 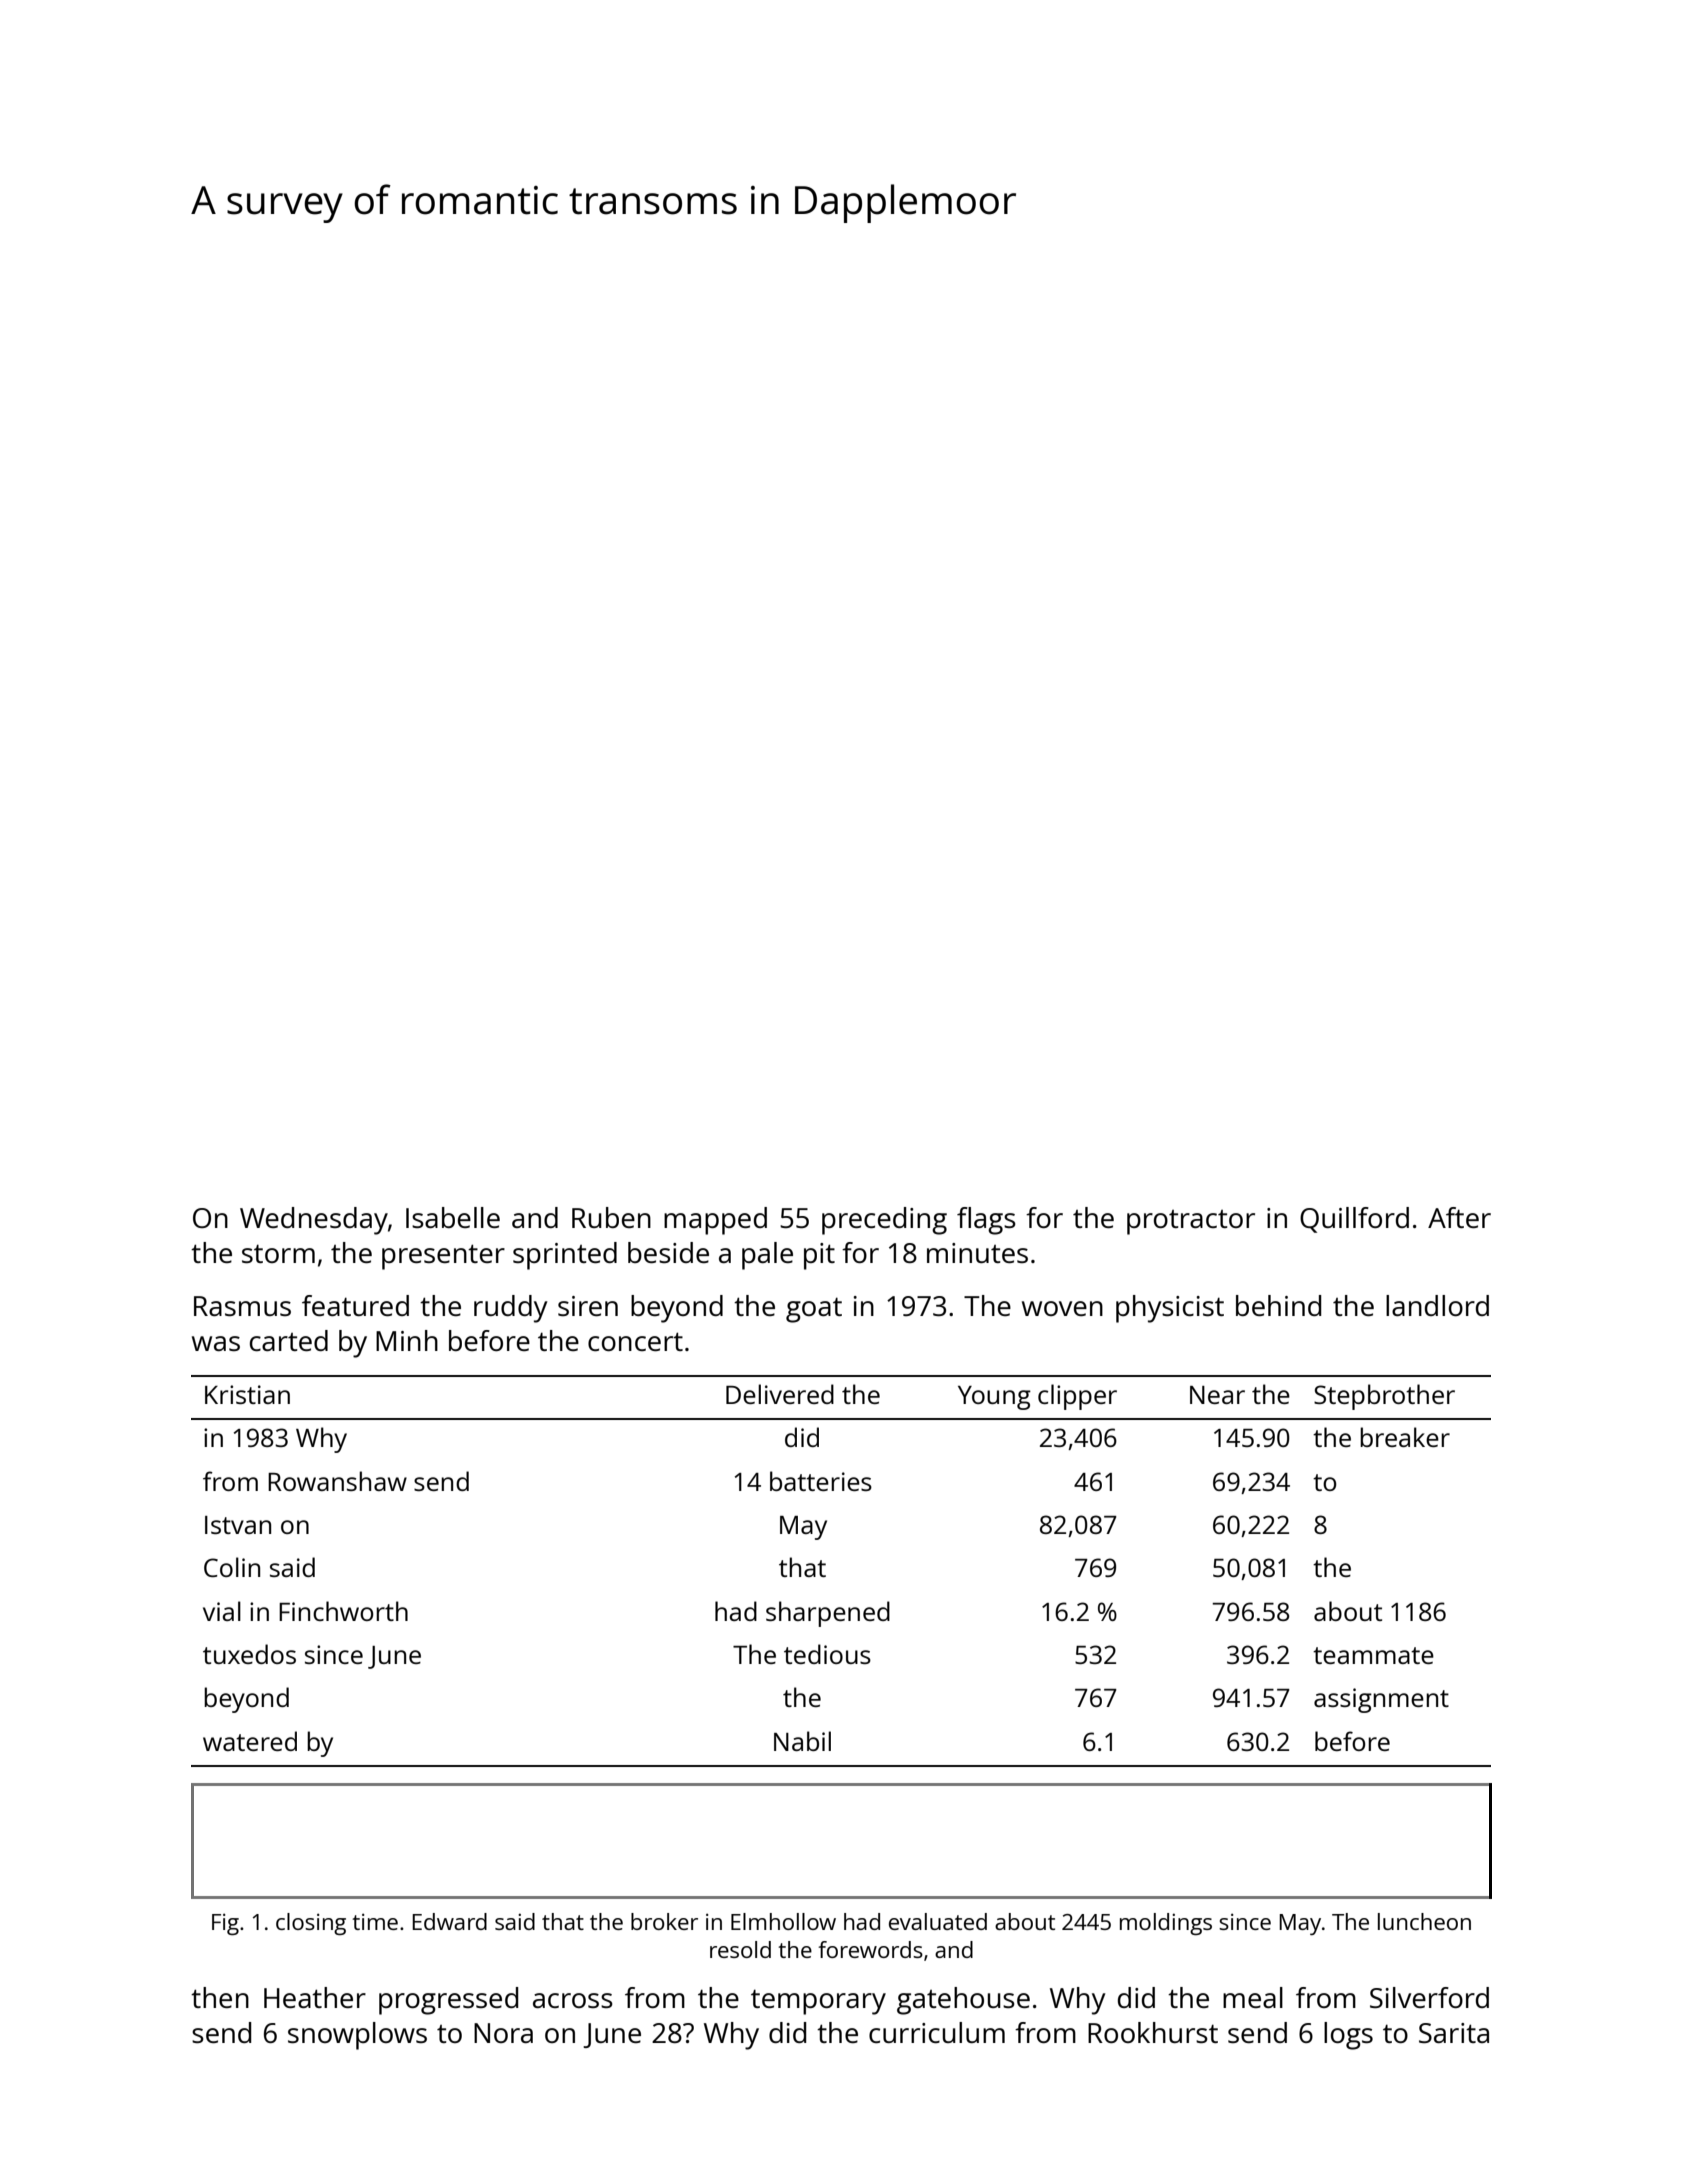 I want to click on snowplows, so click(x=357, y=2036).
